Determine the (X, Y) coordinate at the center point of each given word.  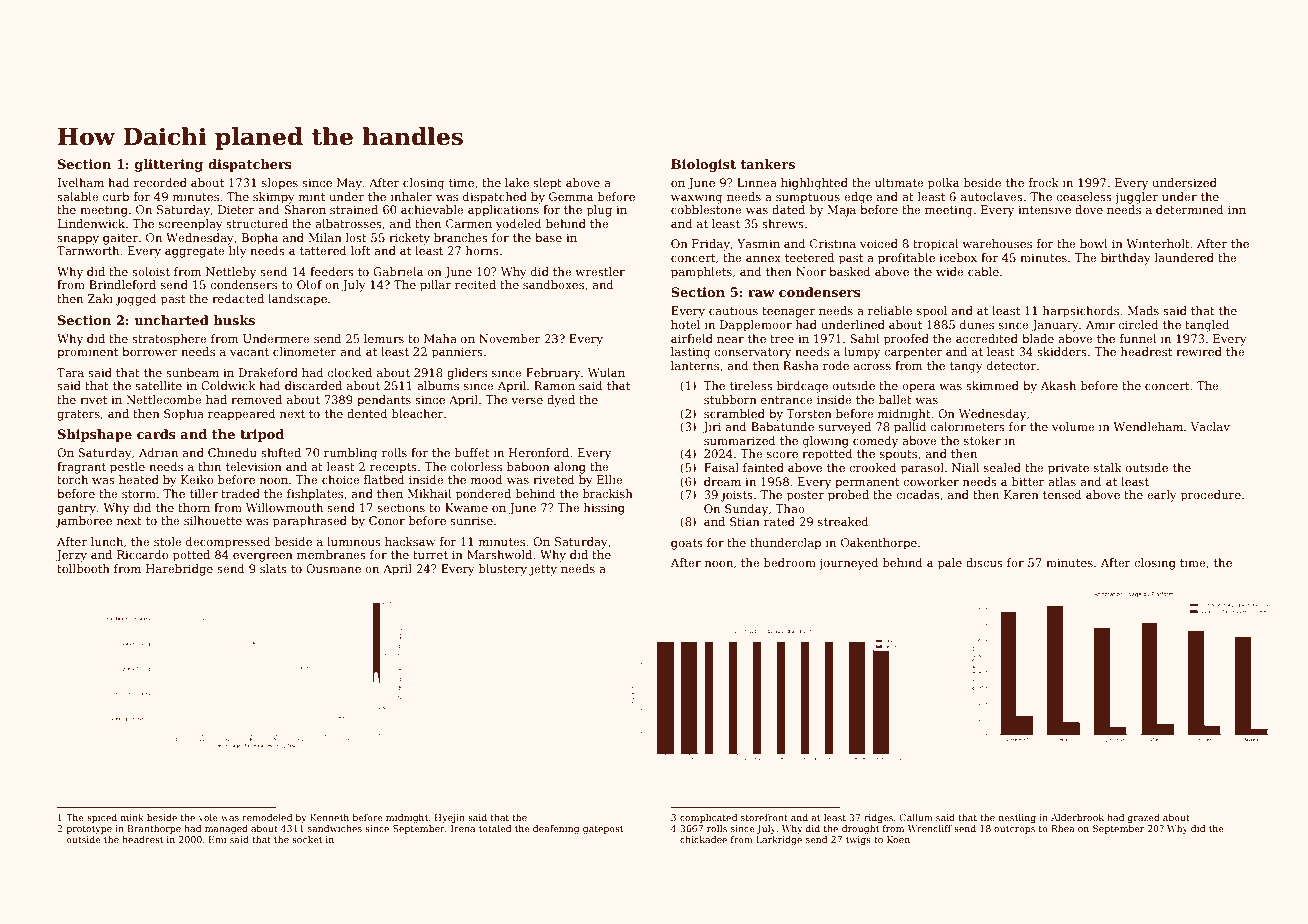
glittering (169, 165)
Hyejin (450, 818)
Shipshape (95, 435)
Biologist (703, 165)
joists (737, 496)
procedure (1211, 496)
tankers (767, 164)
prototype (89, 830)
